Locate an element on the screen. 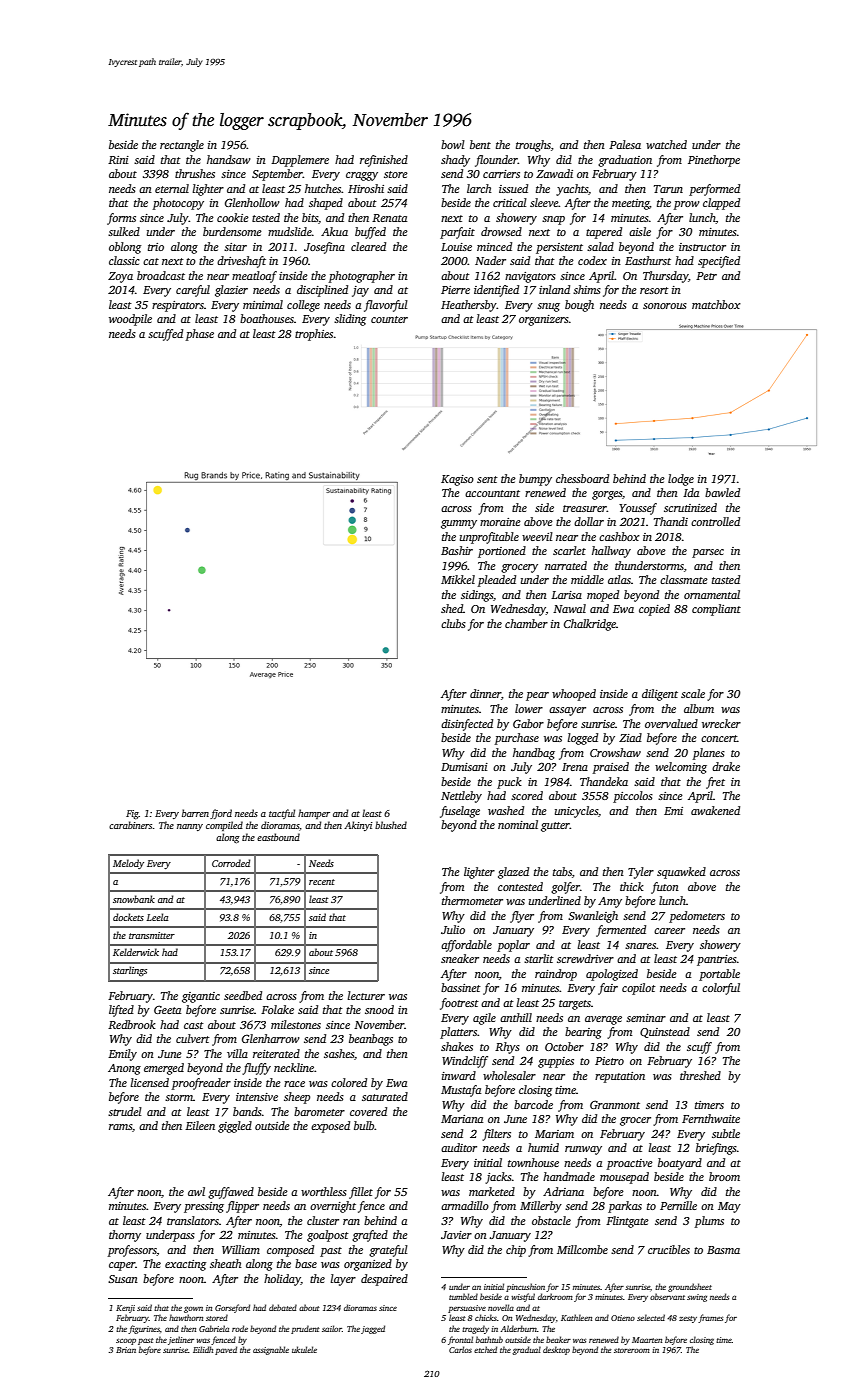 The width and height of the screenshot is (849, 1400). Mikkel is located at coordinates (458, 579).
